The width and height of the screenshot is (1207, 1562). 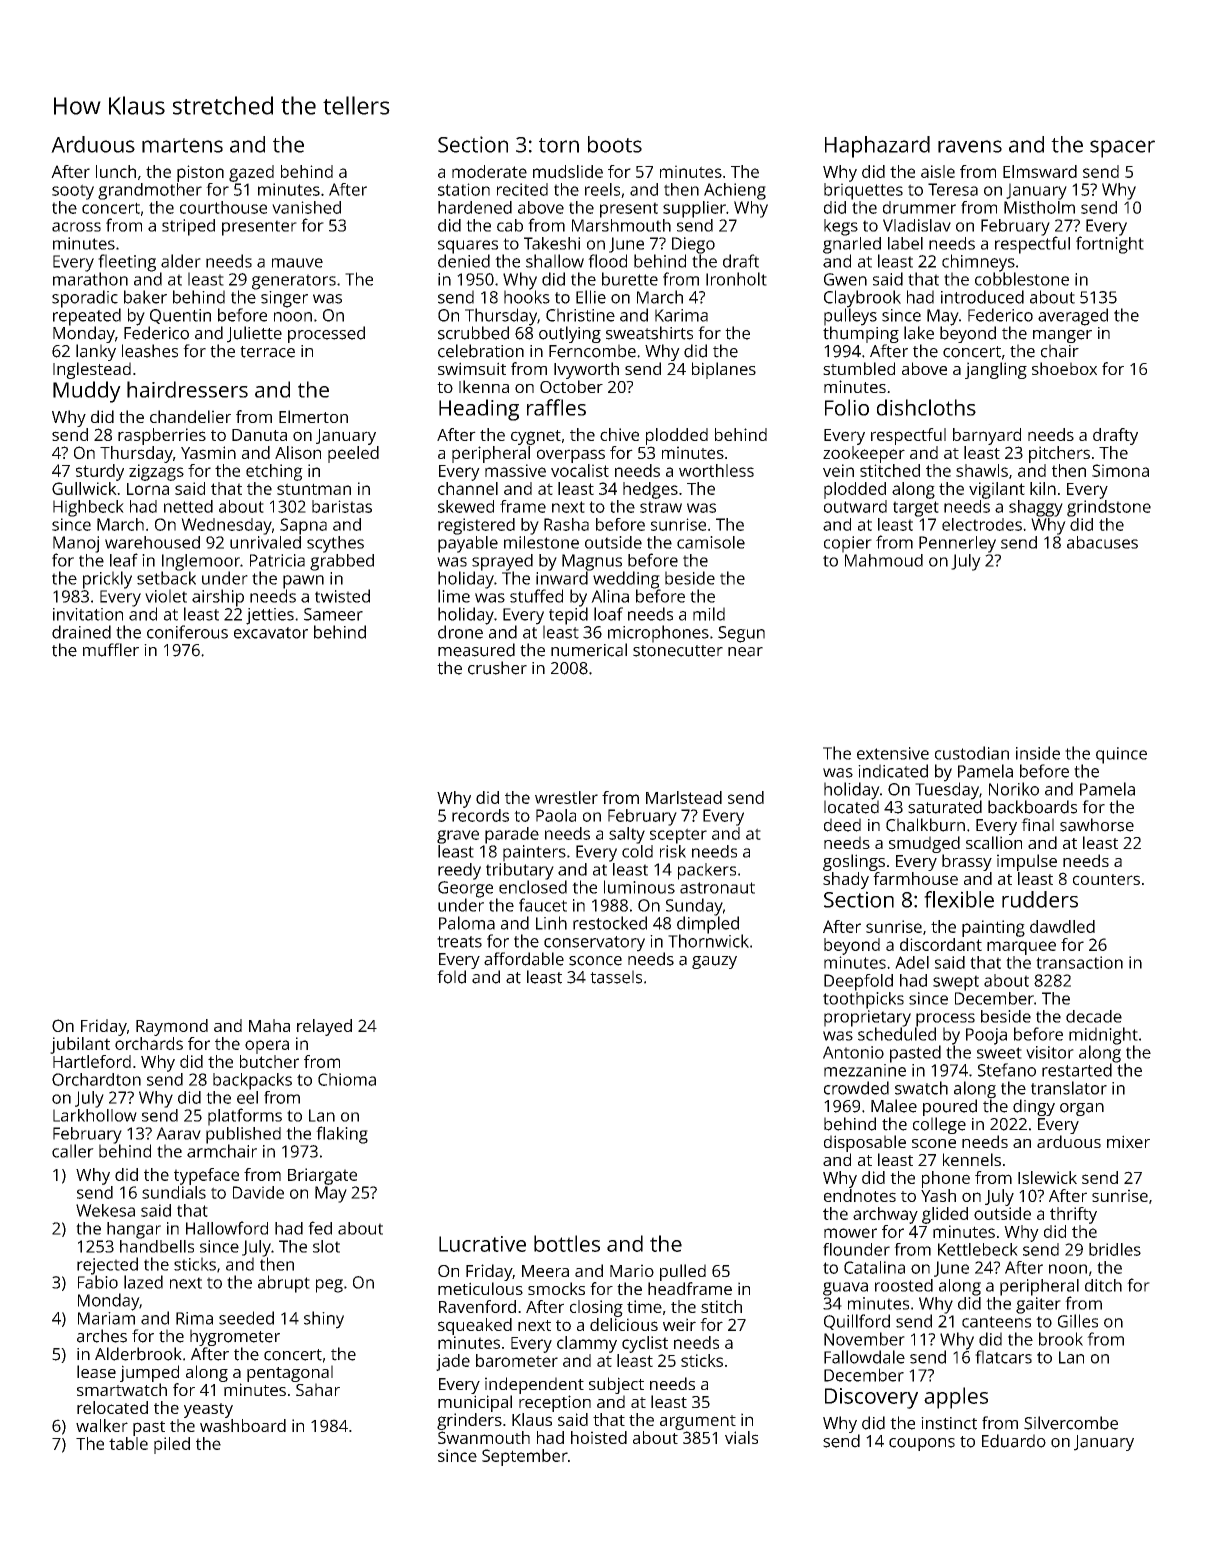 What do you see at coordinates (182, 145) in the screenshot?
I see `martens` at bounding box center [182, 145].
